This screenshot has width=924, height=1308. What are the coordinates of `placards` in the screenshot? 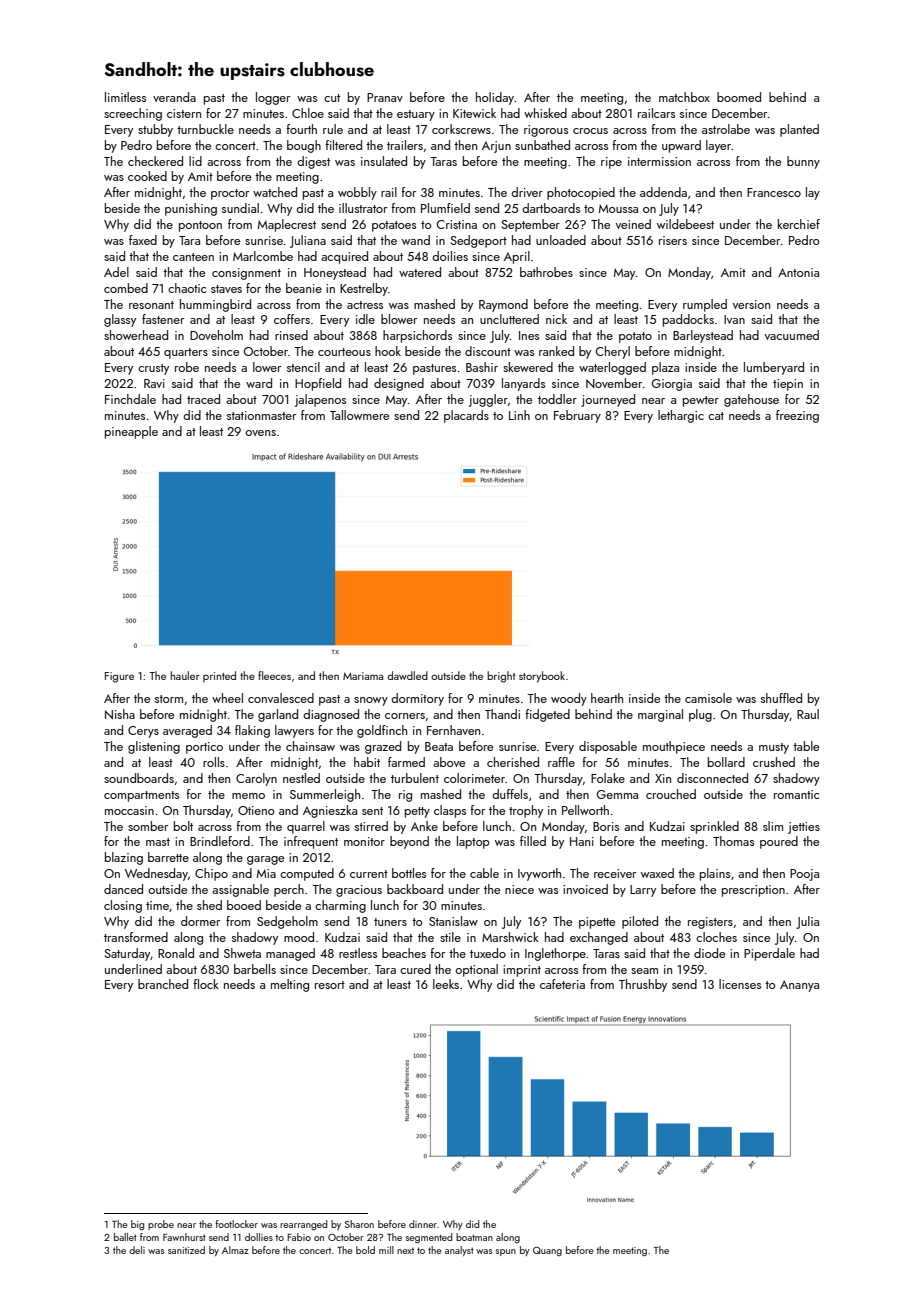 It's located at (466, 416).
